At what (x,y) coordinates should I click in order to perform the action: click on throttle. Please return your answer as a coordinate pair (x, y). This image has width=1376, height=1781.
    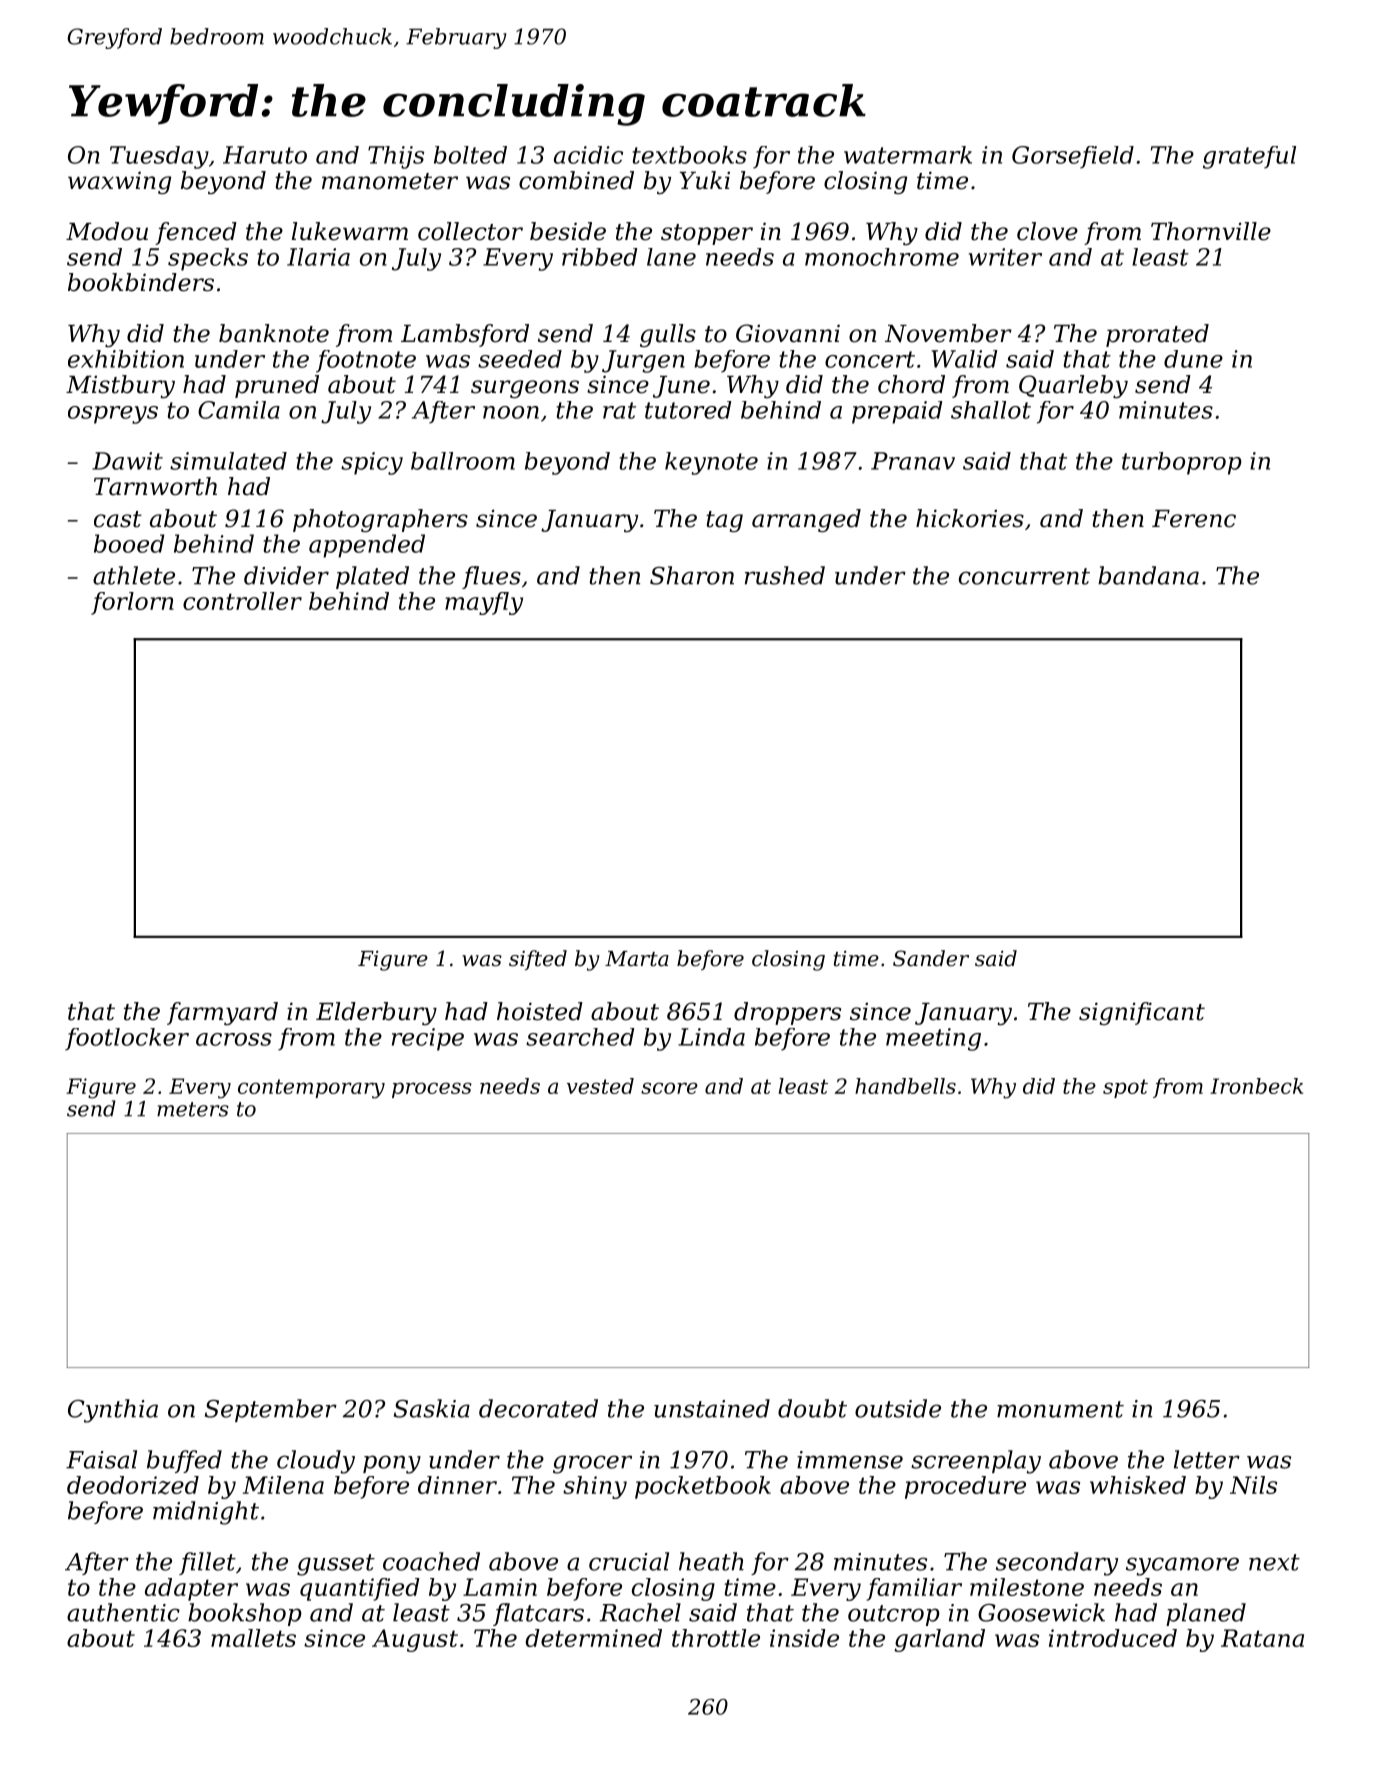
    Looking at the image, I should click on (716, 1638).
